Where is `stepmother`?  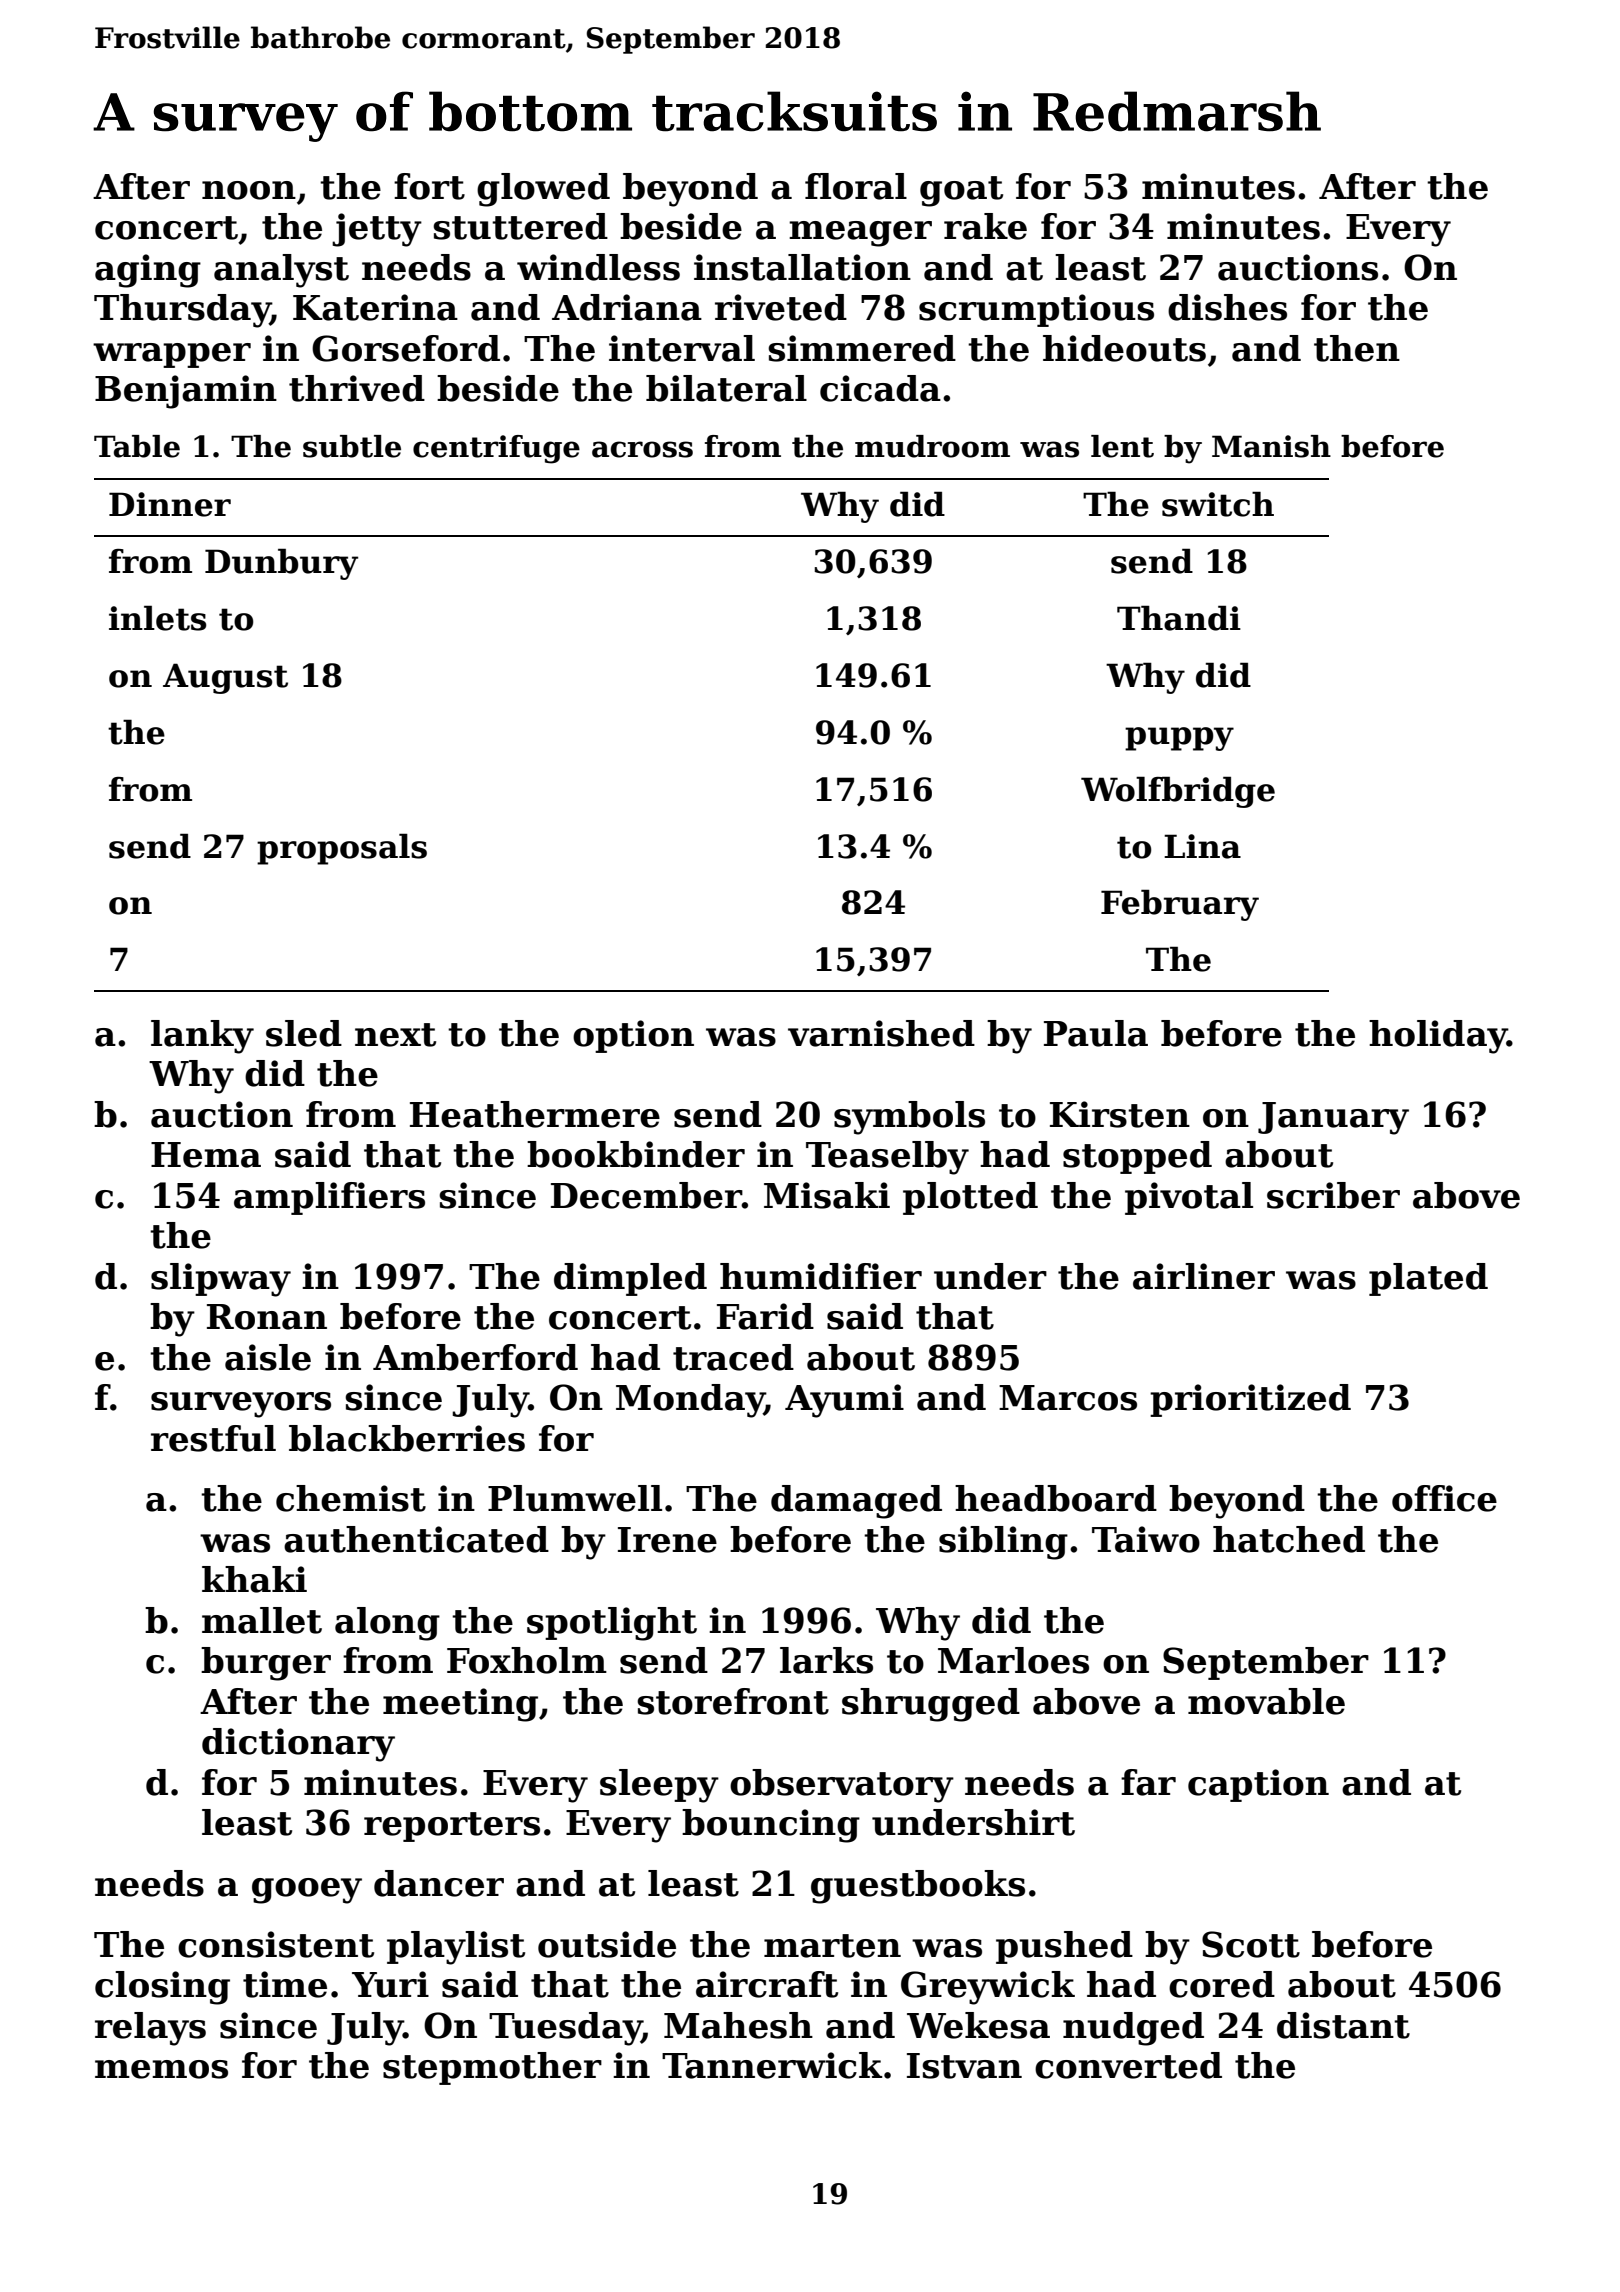 stepmother is located at coordinates (492, 2068).
